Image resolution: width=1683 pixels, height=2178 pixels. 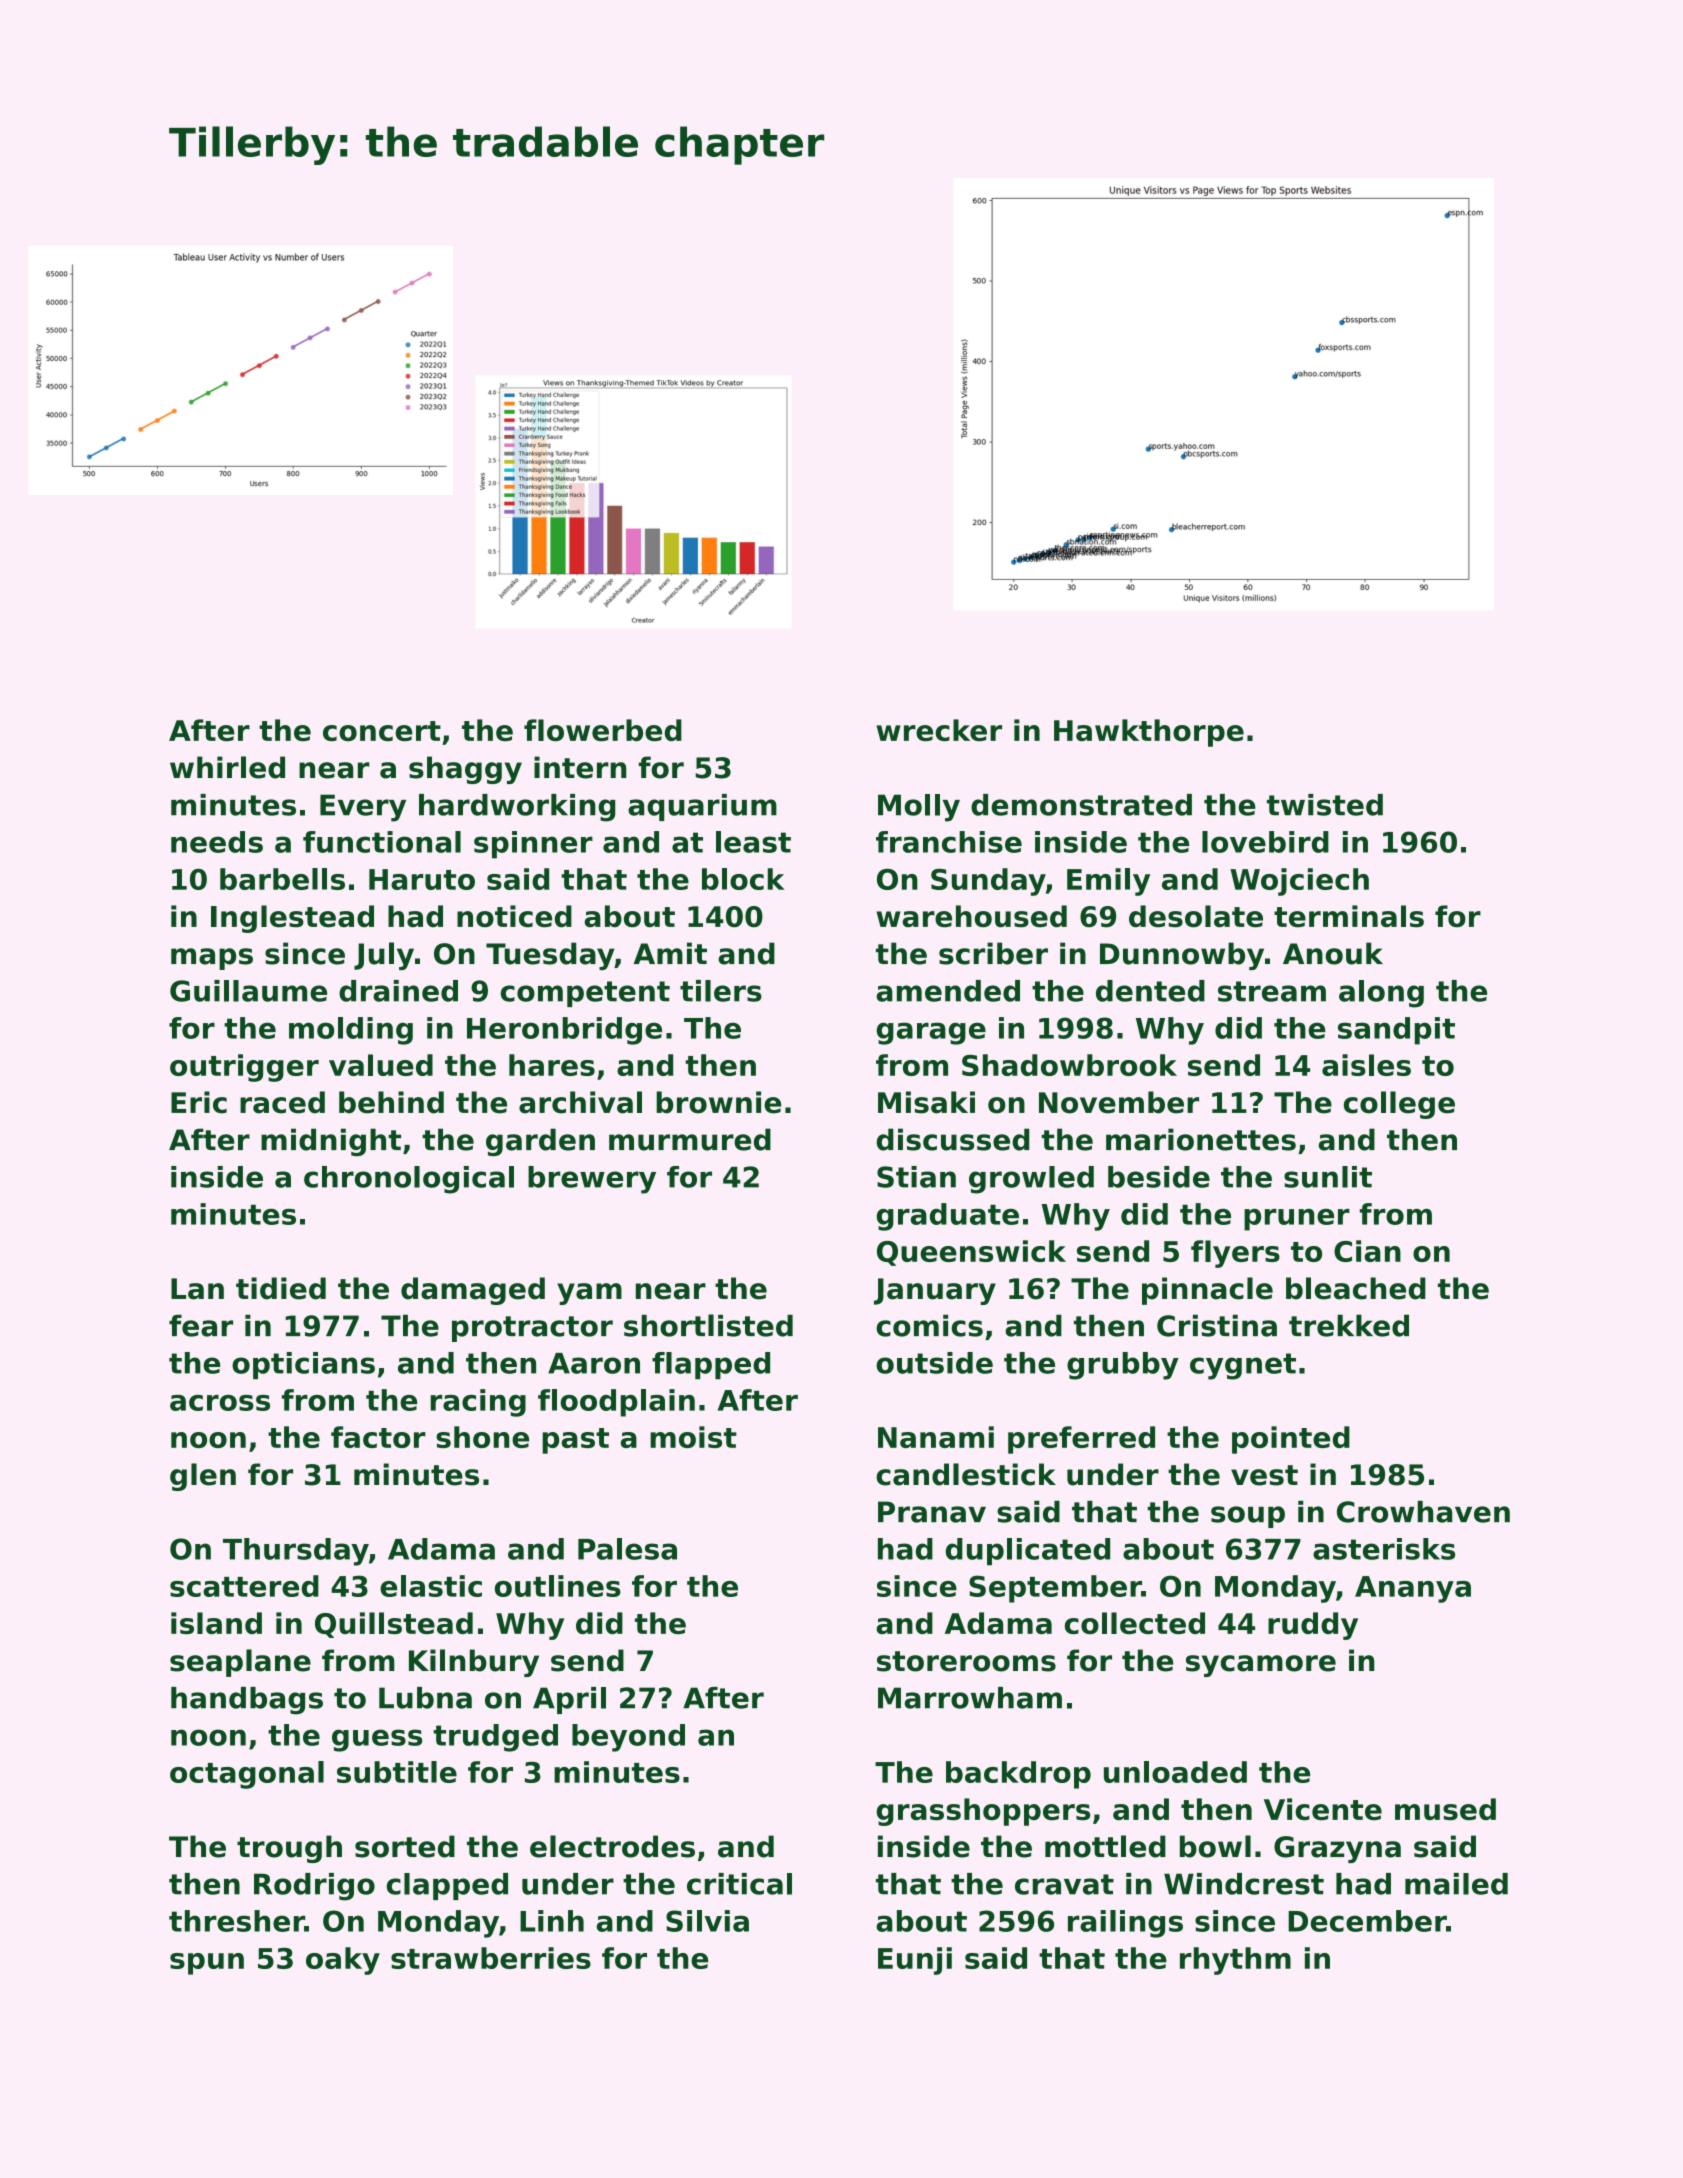 What do you see at coordinates (447, 1886) in the image?
I see `clapped` at bounding box center [447, 1886].
